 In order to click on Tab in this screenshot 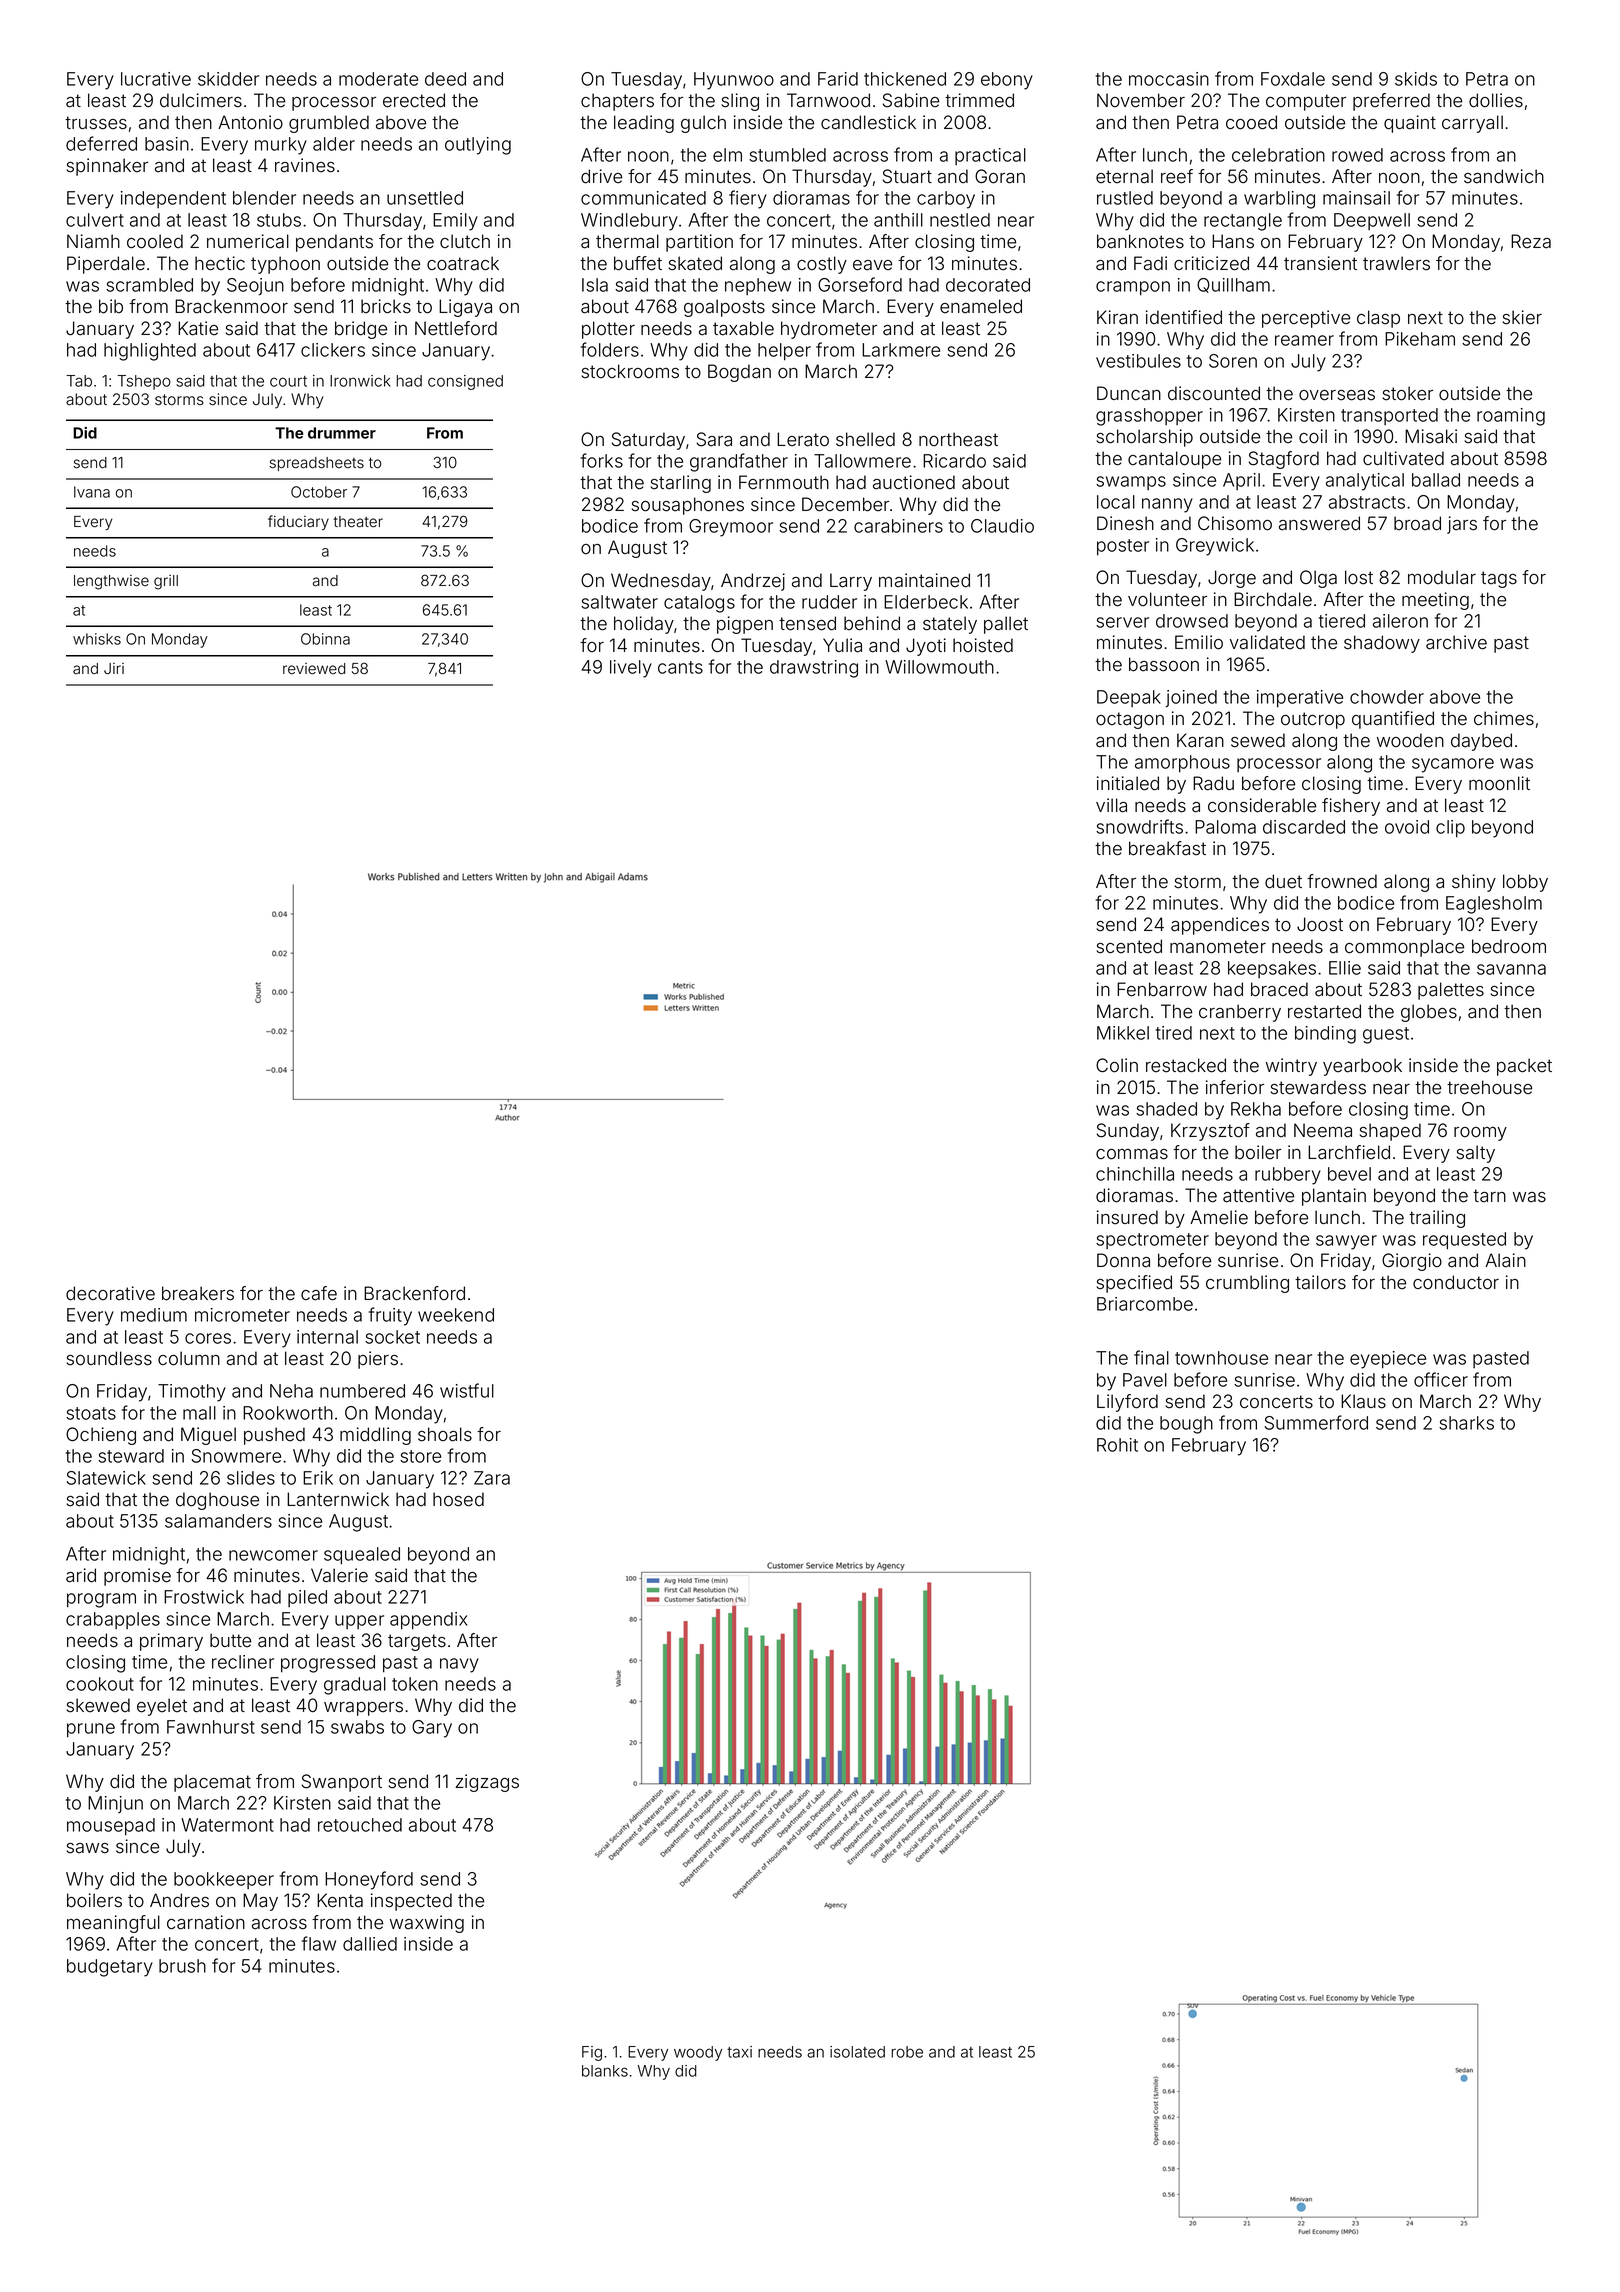, I will do `click(79, 381)`.
